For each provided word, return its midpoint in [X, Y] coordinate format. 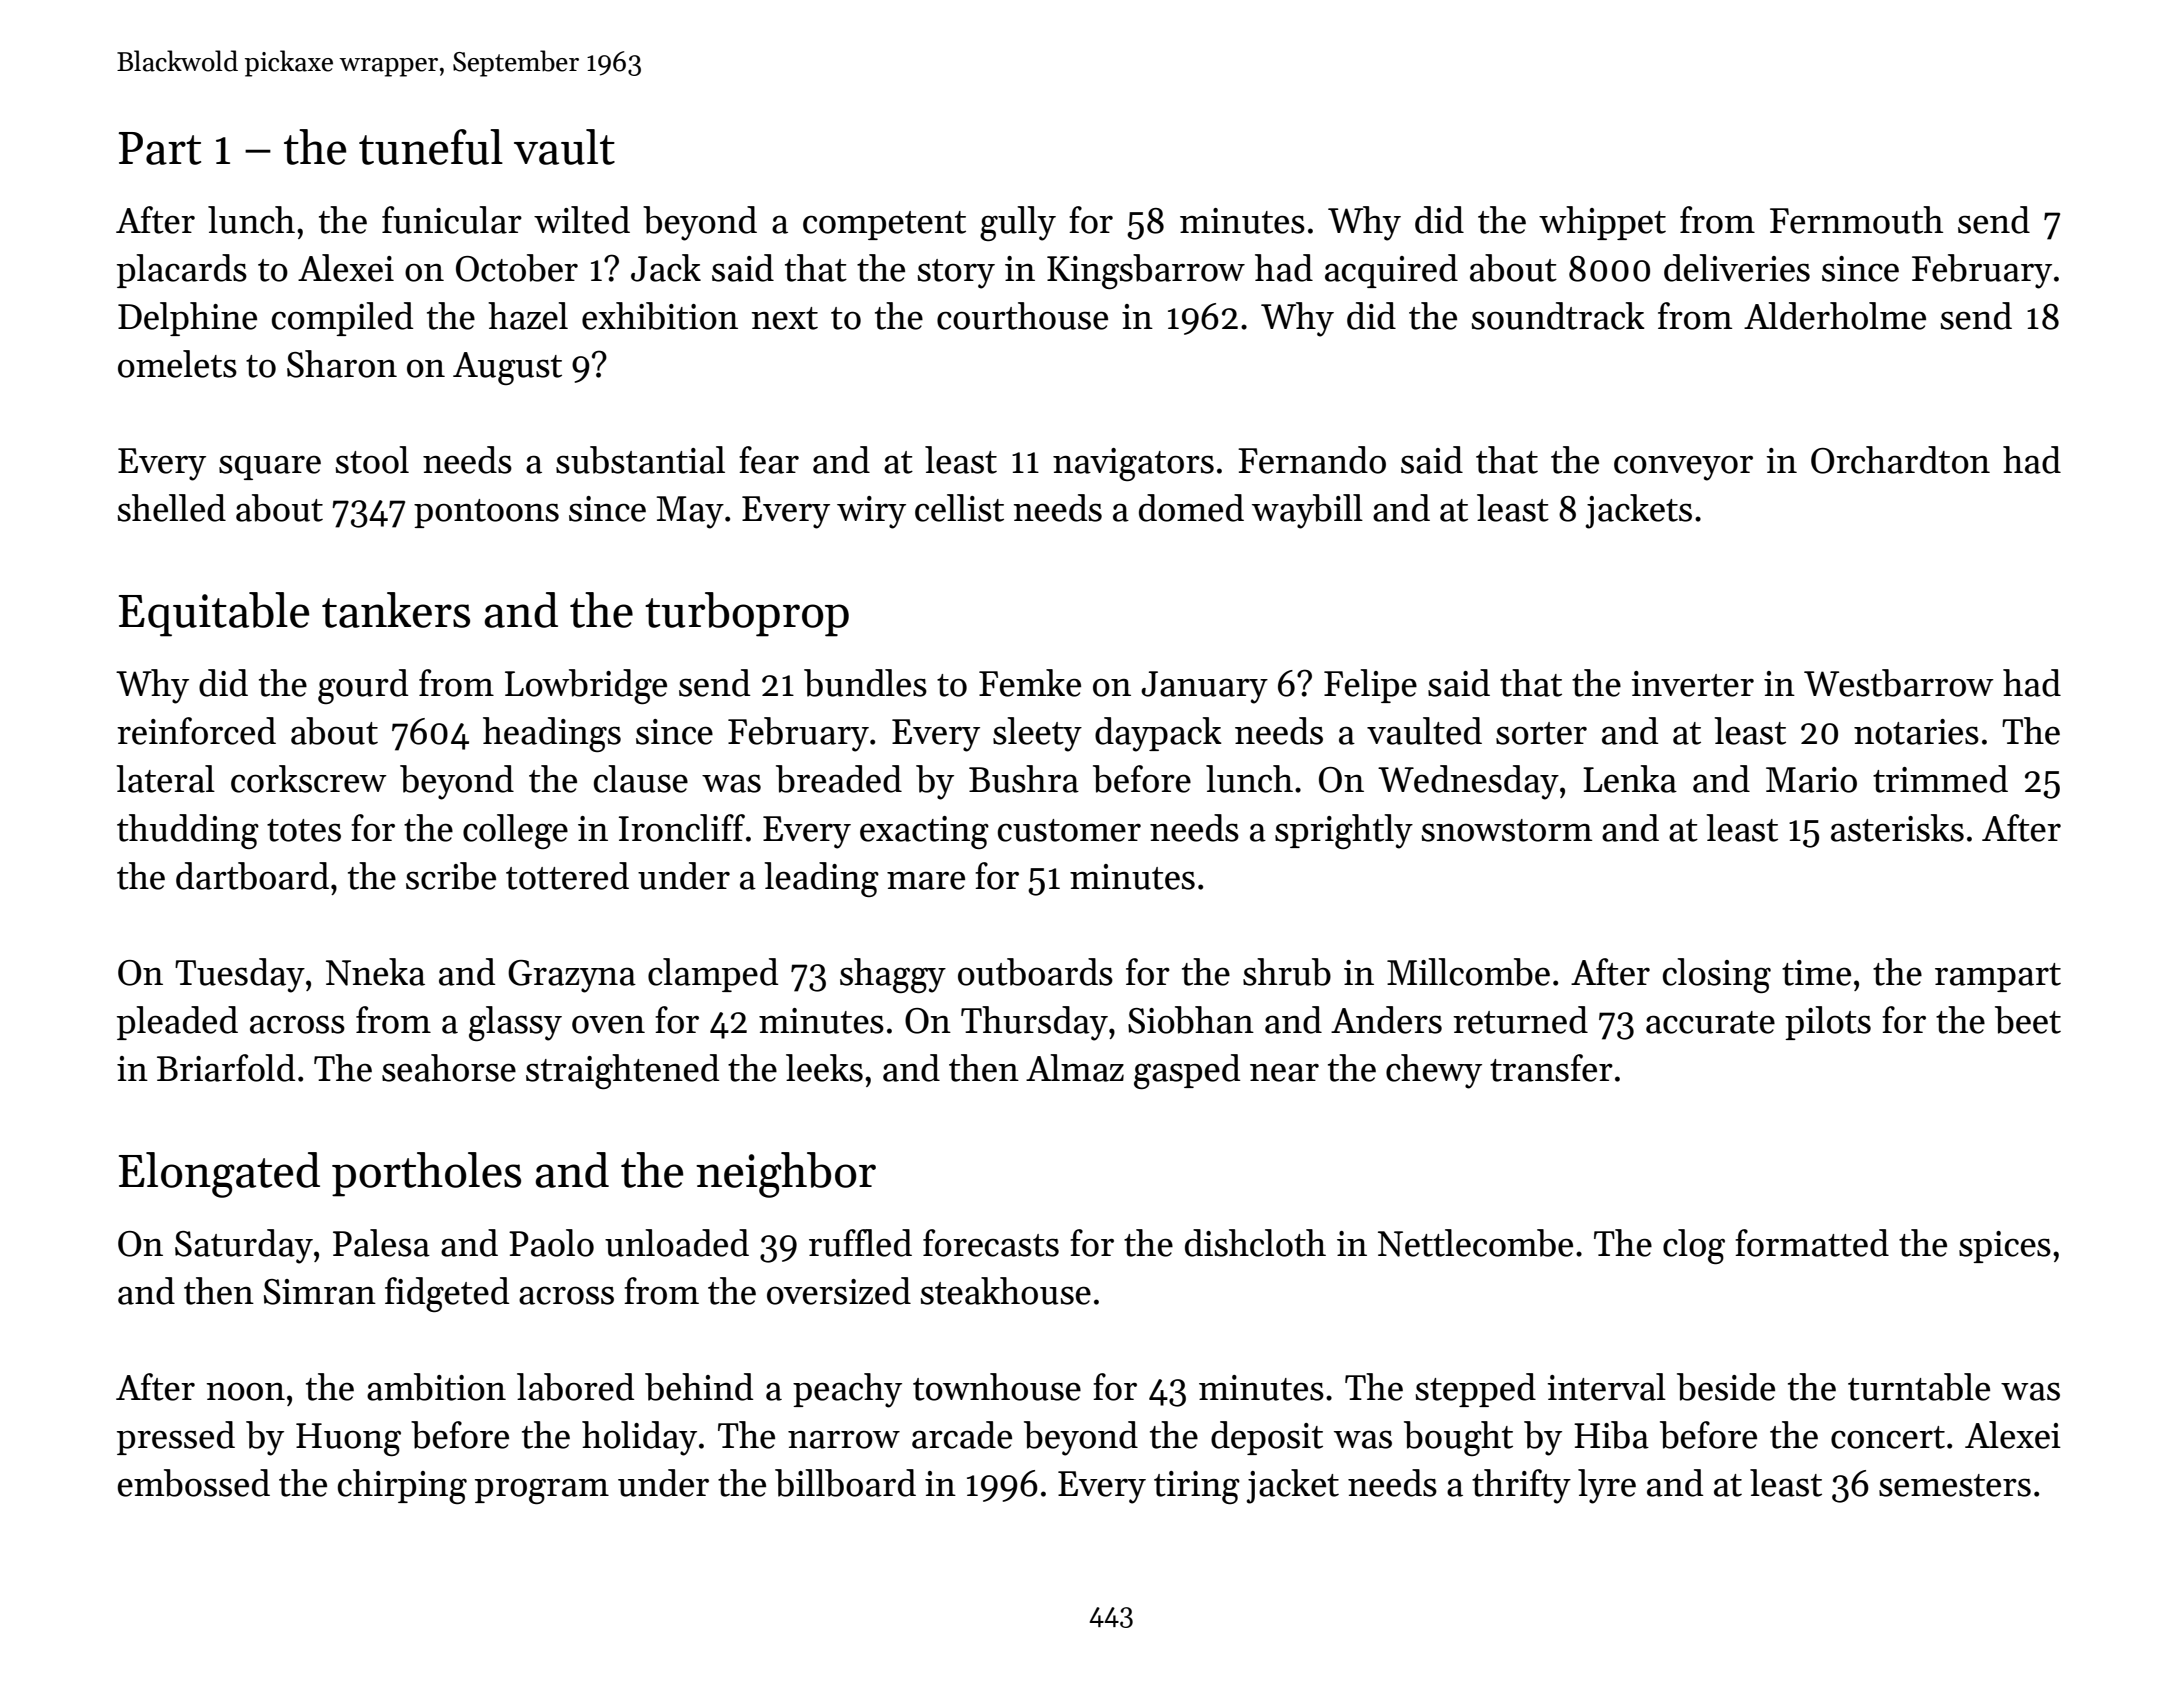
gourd [363, 686]
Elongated [219, 1175]
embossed [194, 1483]
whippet [1602, 223]
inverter [1693, 684]
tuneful [431, 147]
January [1204, 687]
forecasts [991, 1243]
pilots [1828, 1023]
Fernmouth [1856, 220]
